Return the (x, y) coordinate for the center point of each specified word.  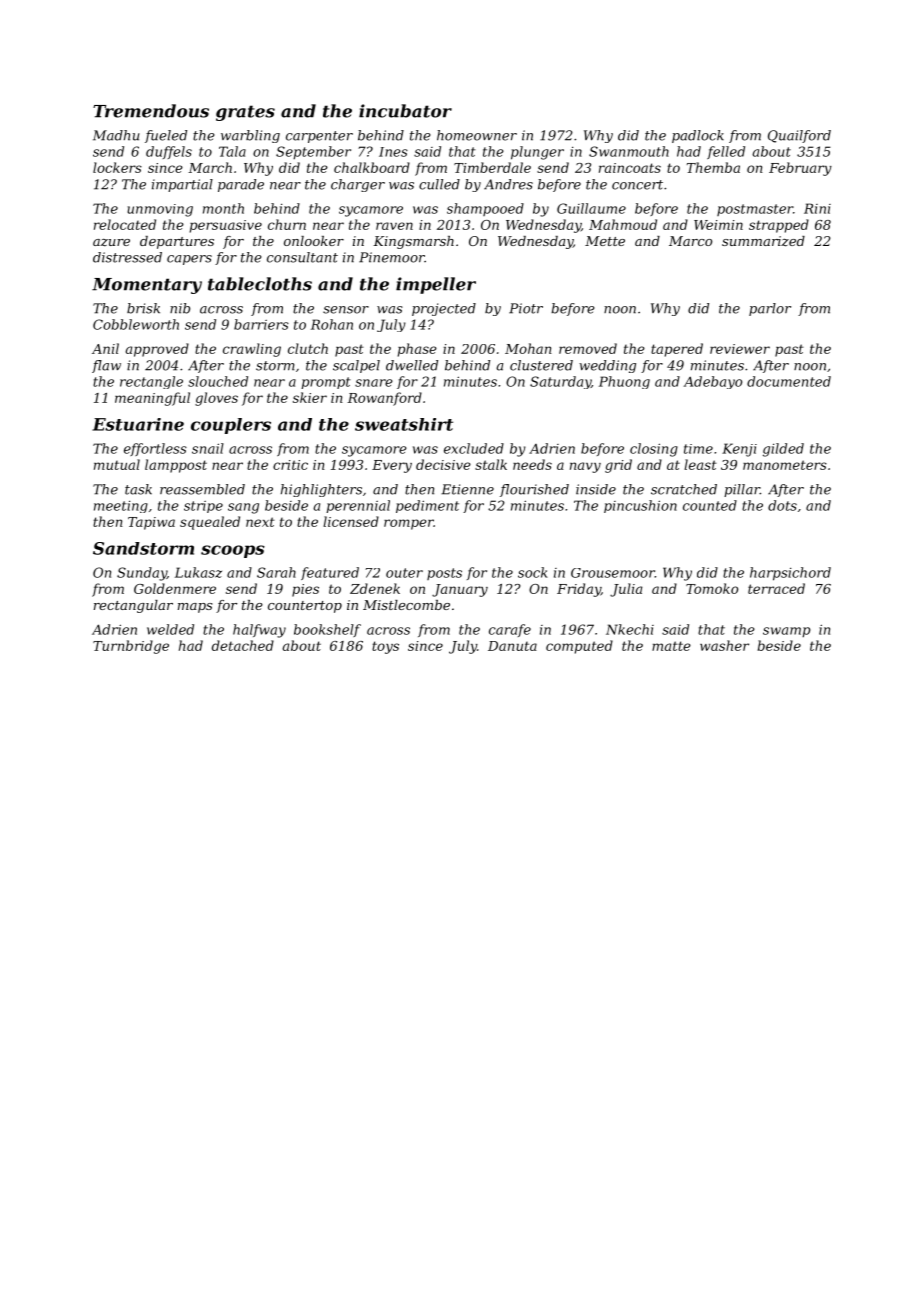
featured (330, 573)
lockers (117, 167)
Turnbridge (131, 647)
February (800, 169)
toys (385, 647)
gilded (783, 450)
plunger (537, 153)
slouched (218, 381)
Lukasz (198, 572)
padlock (698, 136)
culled (439, 184)
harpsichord (790, 574)
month (223, 208)
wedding (607, 366)
